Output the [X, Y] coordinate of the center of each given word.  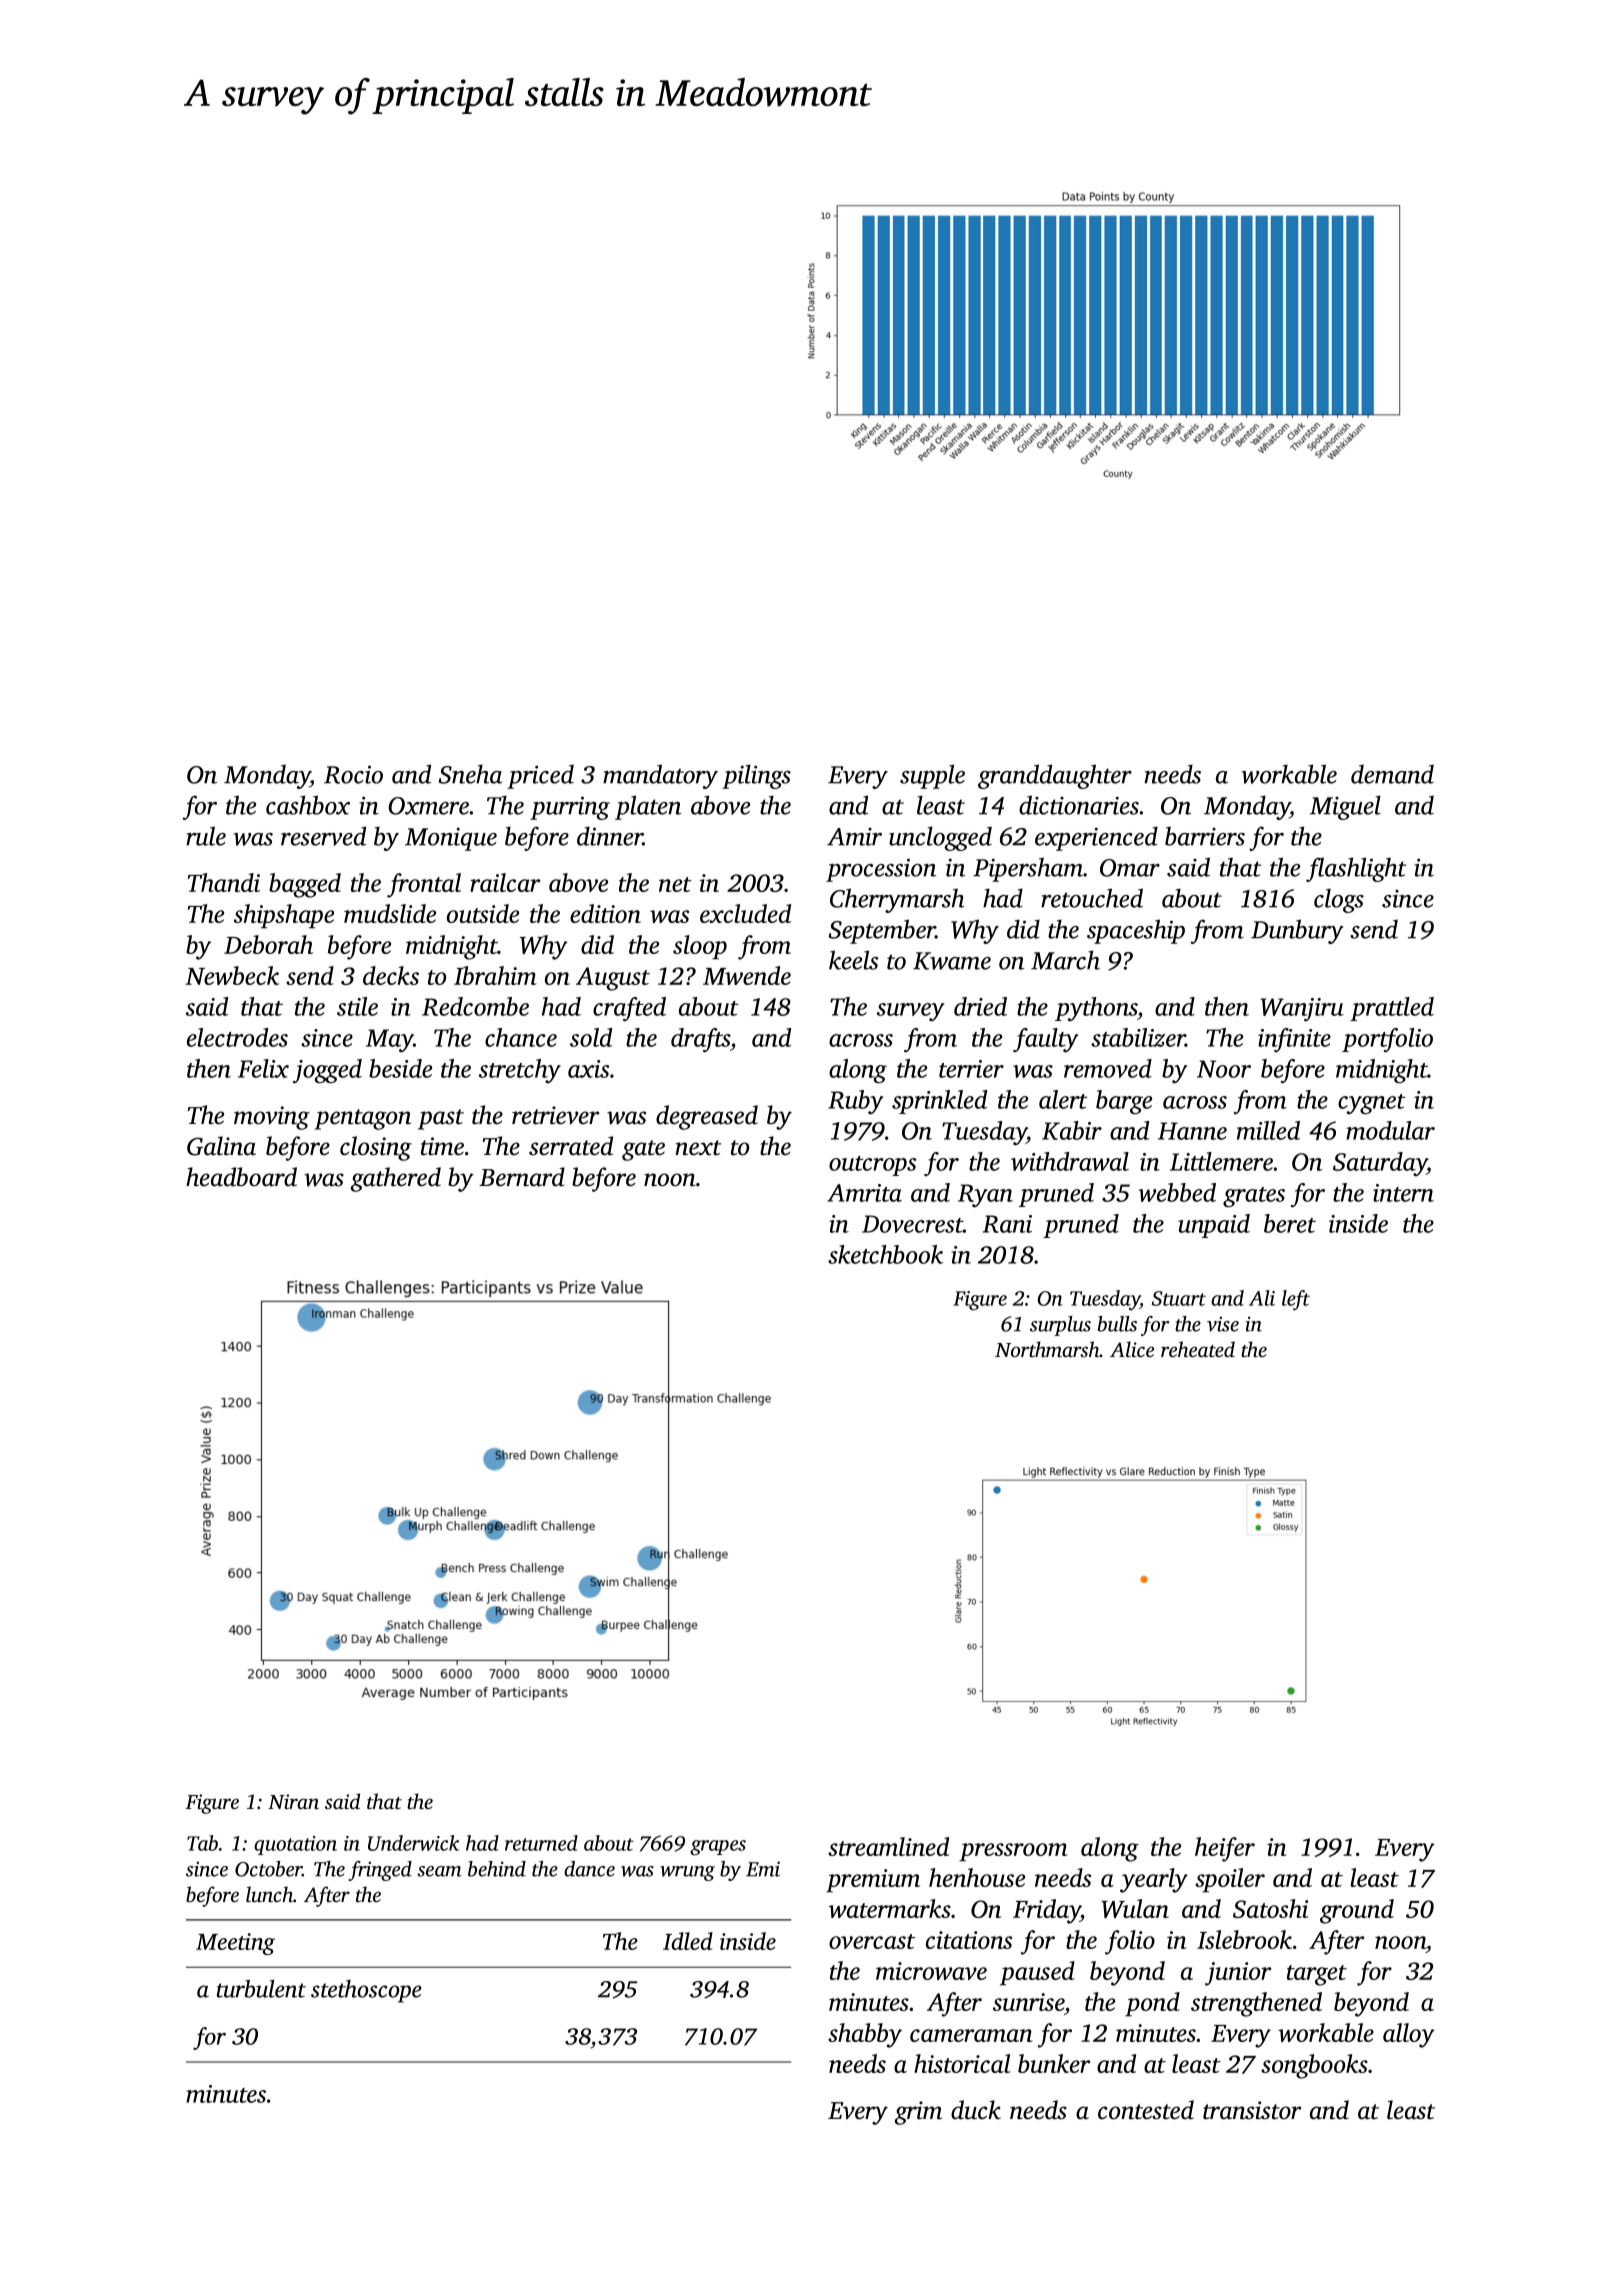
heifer [1225, 1849]
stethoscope [366, 1991]
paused [1037, 1973]
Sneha [470, 774]
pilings [756, 776]
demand [1392, 774]
